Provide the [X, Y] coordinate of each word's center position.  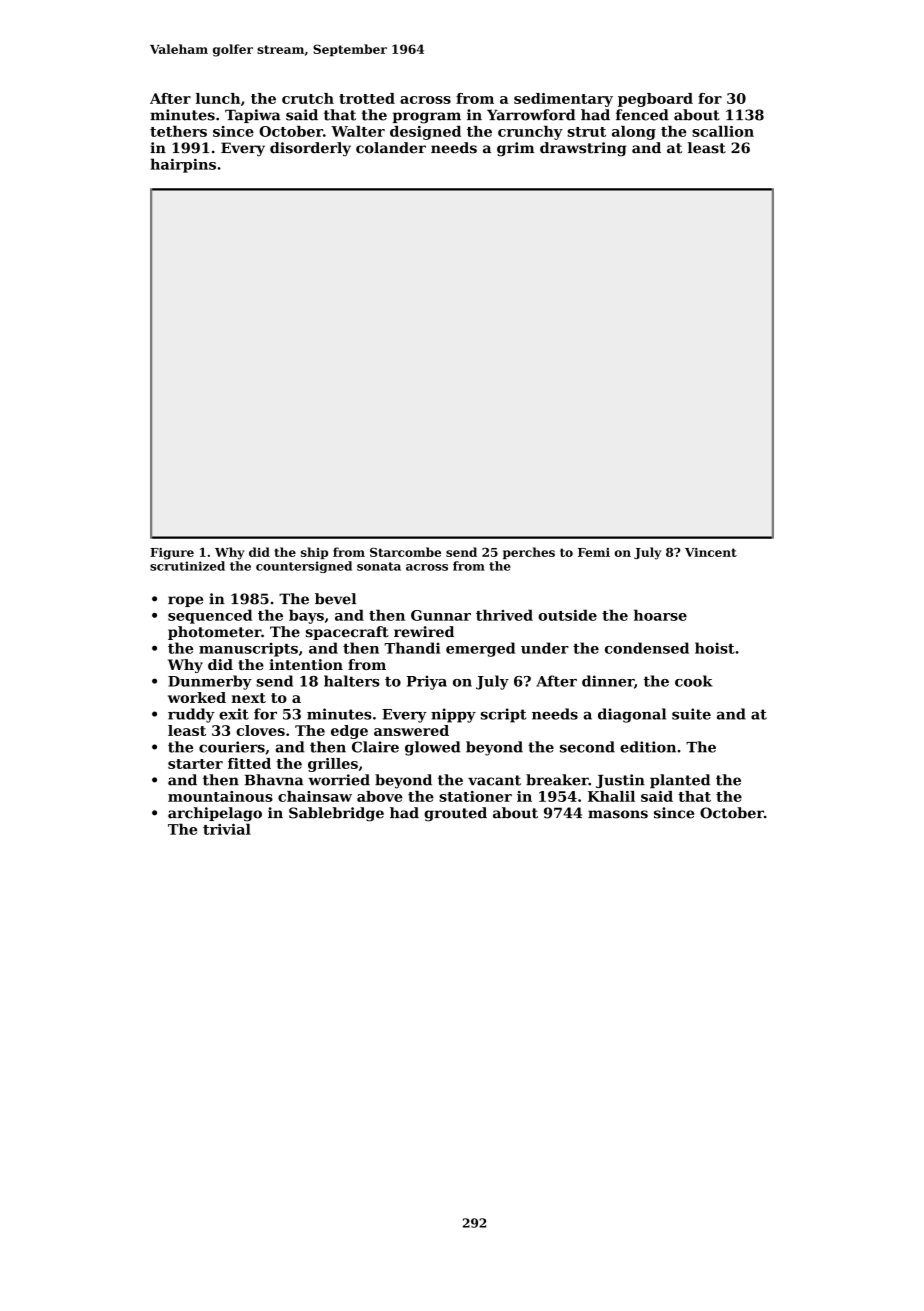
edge [349, 732]
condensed [647, 648]
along [634, 133]
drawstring [583, 149]
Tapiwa [253, 116]
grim [515, 149]
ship [314, 553]
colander [391, 148]
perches [529, 553]
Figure [172, 554]
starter [195, 764]
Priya [426, 682]
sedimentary [563, 100]
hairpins [183, 165]
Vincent [711, 552]
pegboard [655, 100]
